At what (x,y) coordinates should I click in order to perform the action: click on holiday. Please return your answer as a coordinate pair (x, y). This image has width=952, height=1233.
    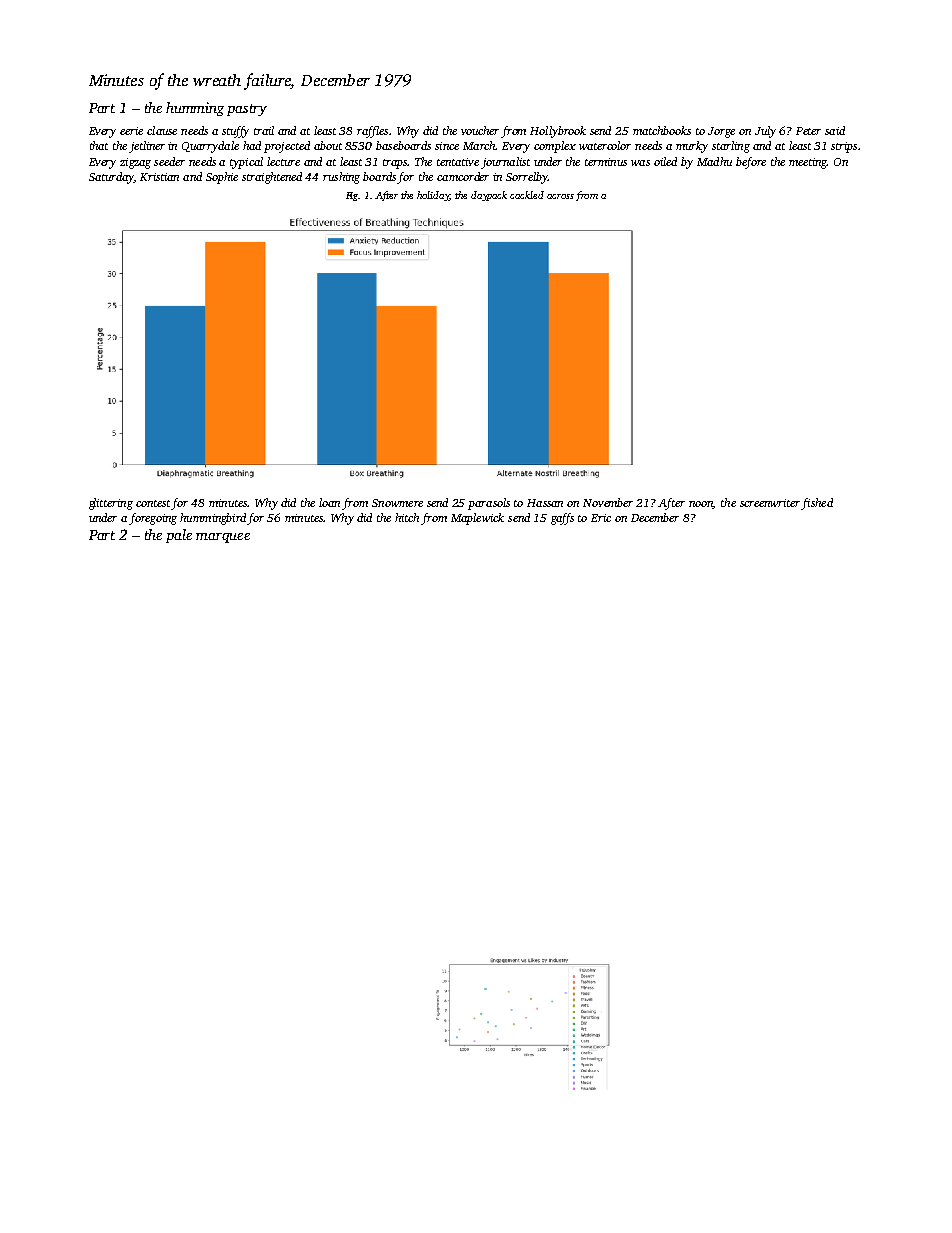
    Looking at the image, I should click on (433, 196).
